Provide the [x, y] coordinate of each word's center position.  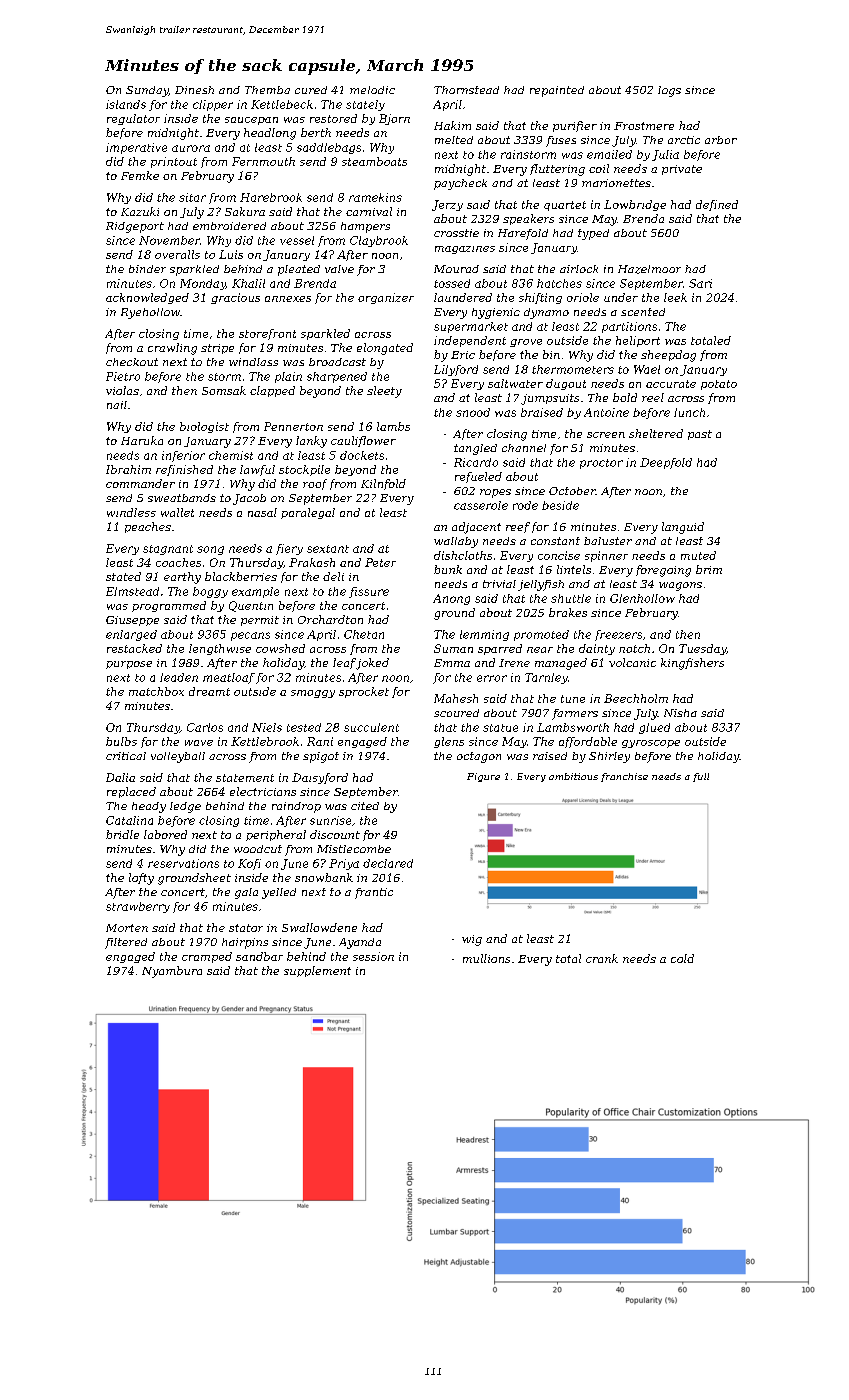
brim [709, 569]
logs [669, 91]
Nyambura [172, 972]
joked [372, 664]
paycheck [460, 184]
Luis [231, 254]
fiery [289, 549]
